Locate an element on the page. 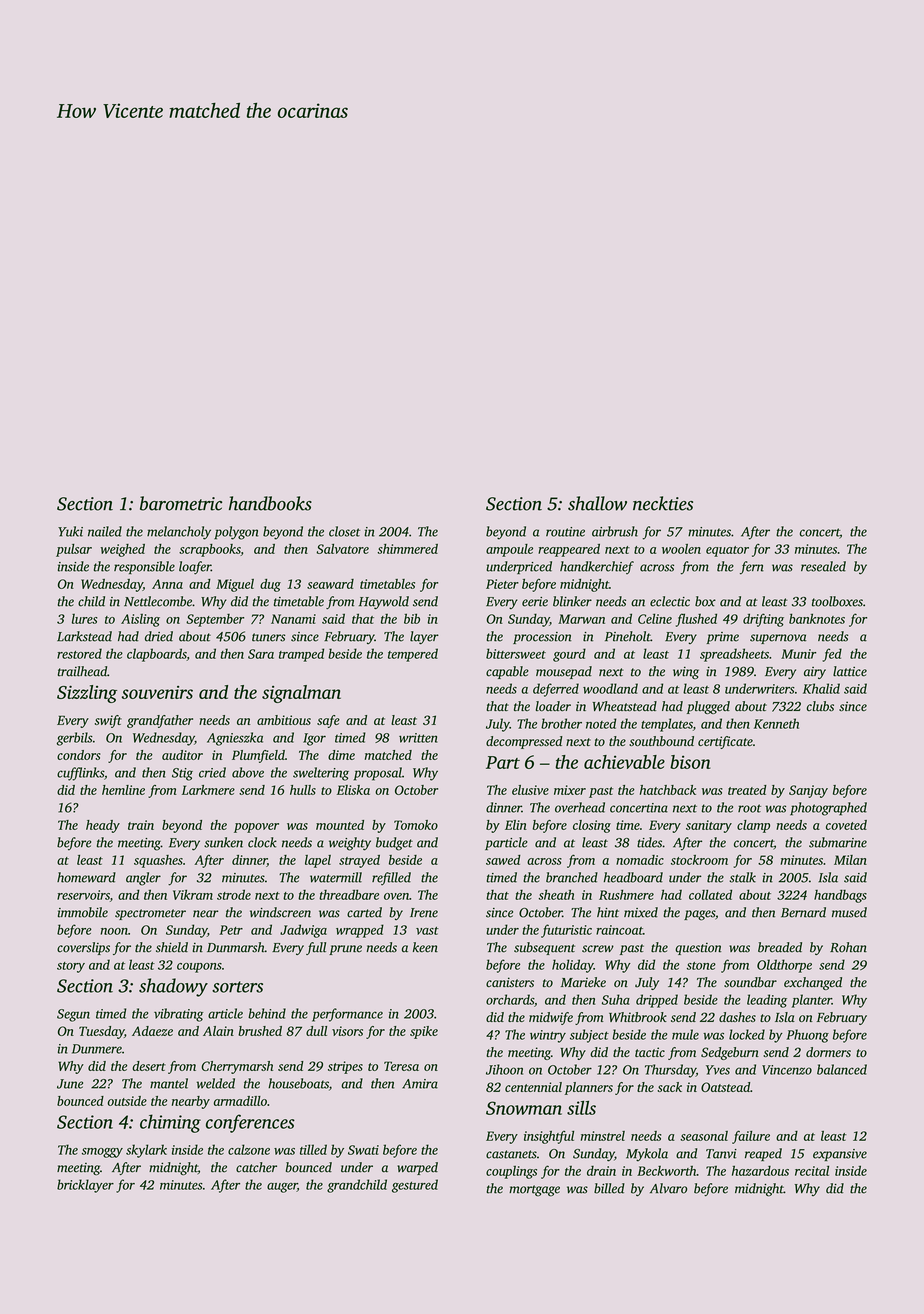 This document has height=1314, width=924. handbooks is located at coordinates (270, 503).
